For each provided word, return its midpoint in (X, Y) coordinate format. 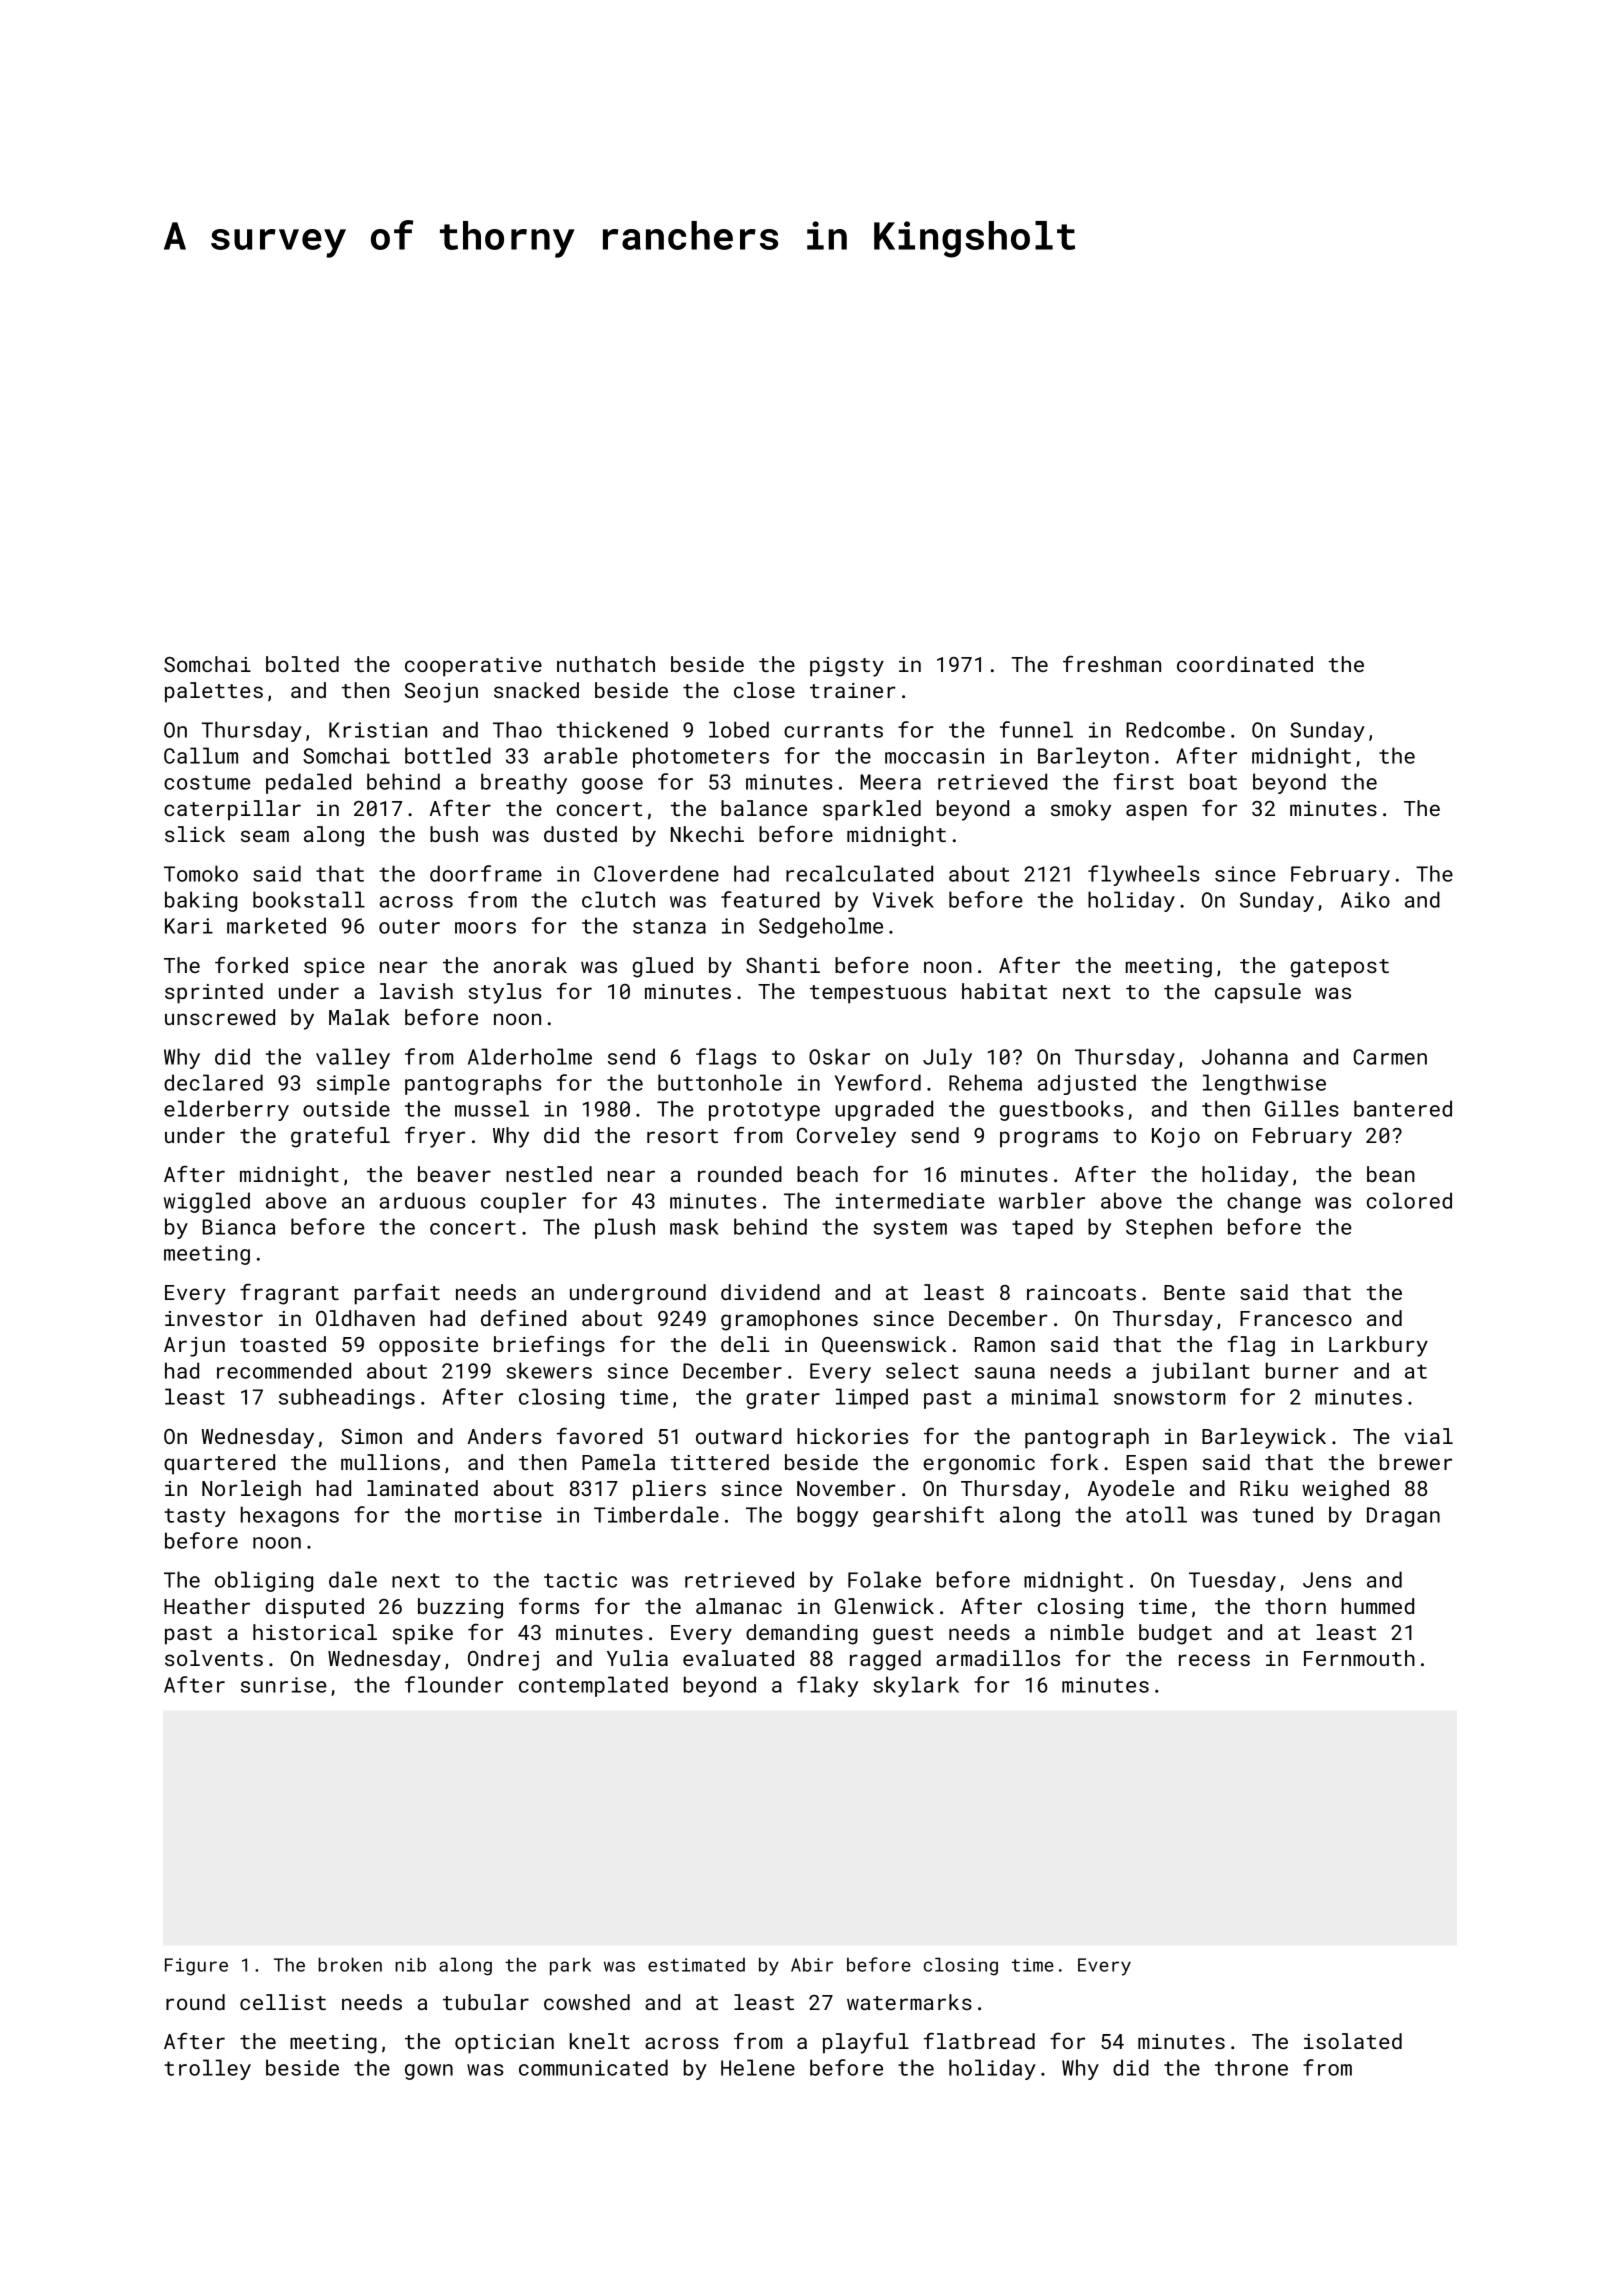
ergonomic (979, 1465)
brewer (1416, 1462)
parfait (397, 1294)
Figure (196, 1967)
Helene (758, 2067)
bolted (302, 664)
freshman (1112, 663)
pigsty (847, 667)
